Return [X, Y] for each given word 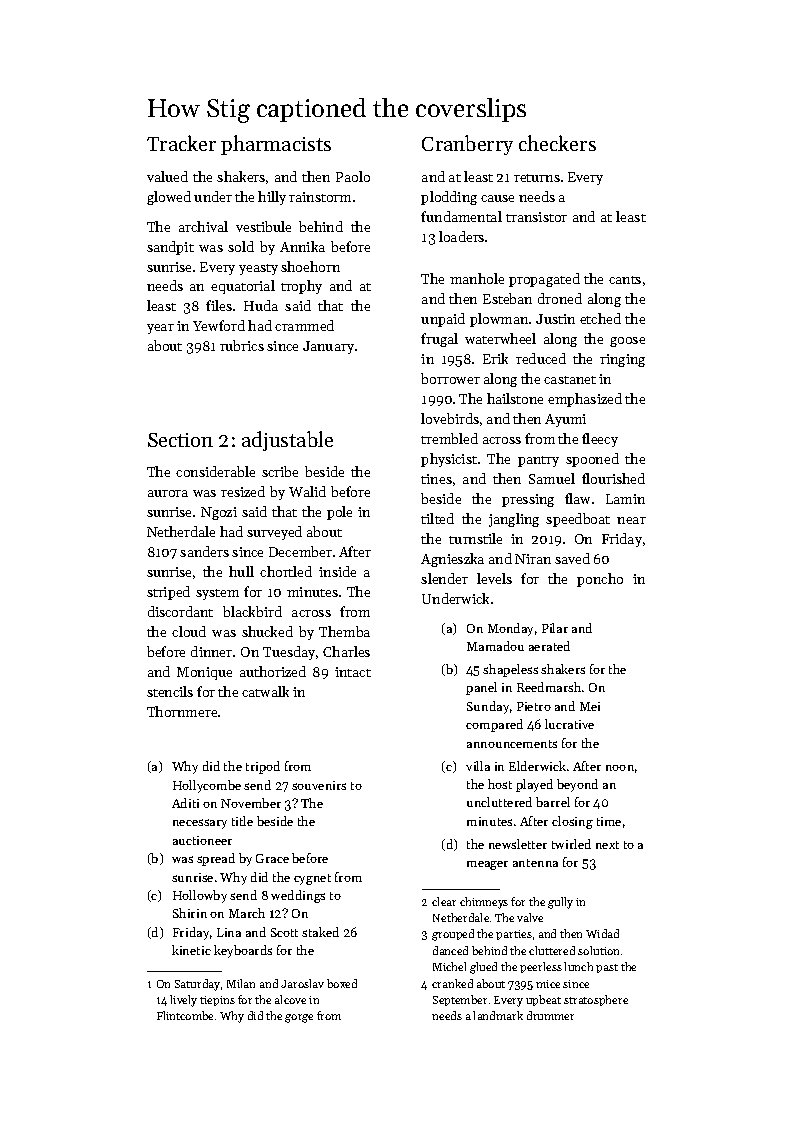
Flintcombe [185, 1015]
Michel [449, 966]
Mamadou [495, 646]
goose [627, 342]
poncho [600, 580]
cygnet [312, 879]
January [328, 347]
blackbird [252, 611]
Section [180, 440]
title [242, 821]
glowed [169, 198]
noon [620, 768]
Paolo [353, 176]
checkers [557, 143]
